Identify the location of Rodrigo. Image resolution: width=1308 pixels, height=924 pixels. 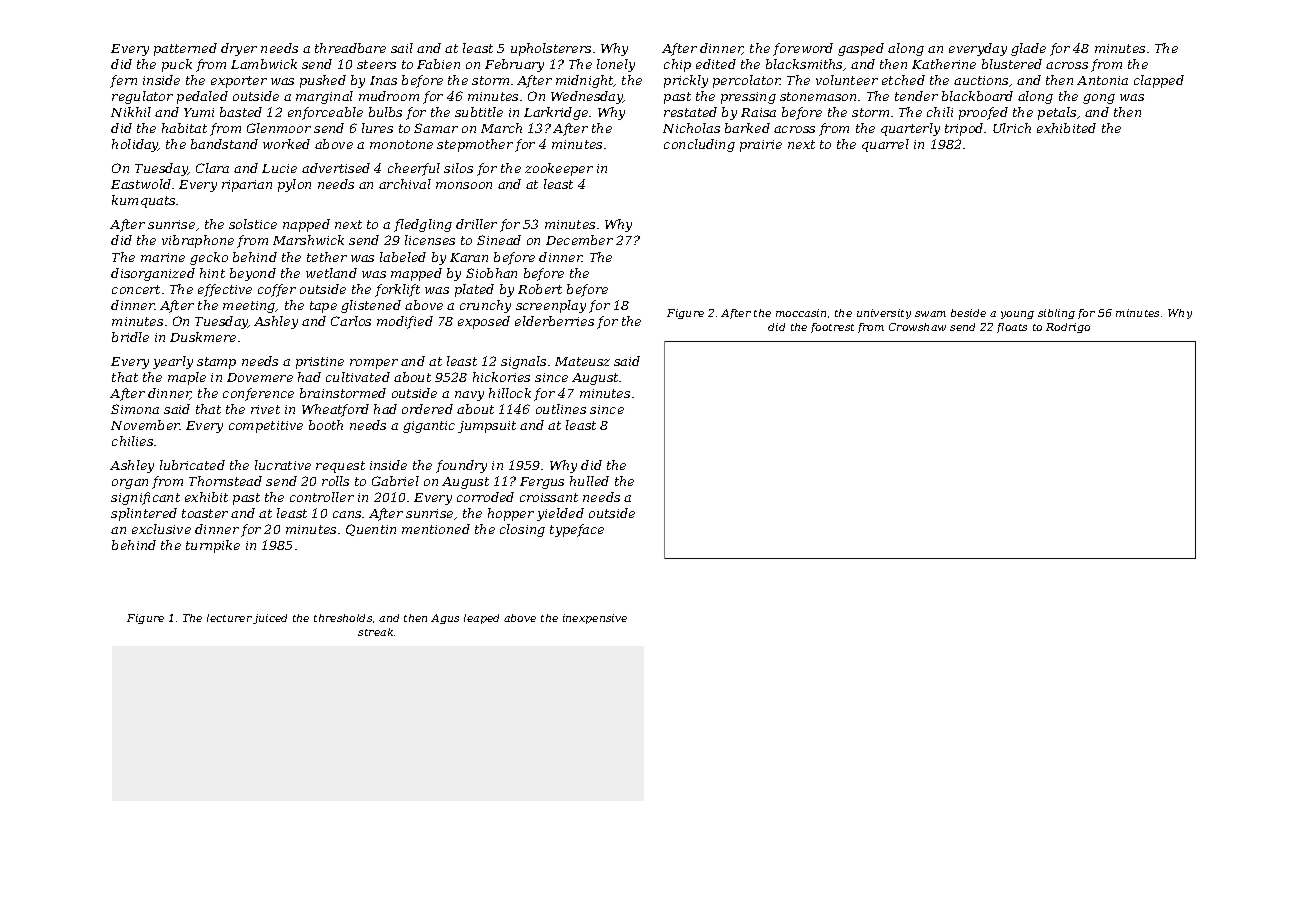
(1068, 328).
